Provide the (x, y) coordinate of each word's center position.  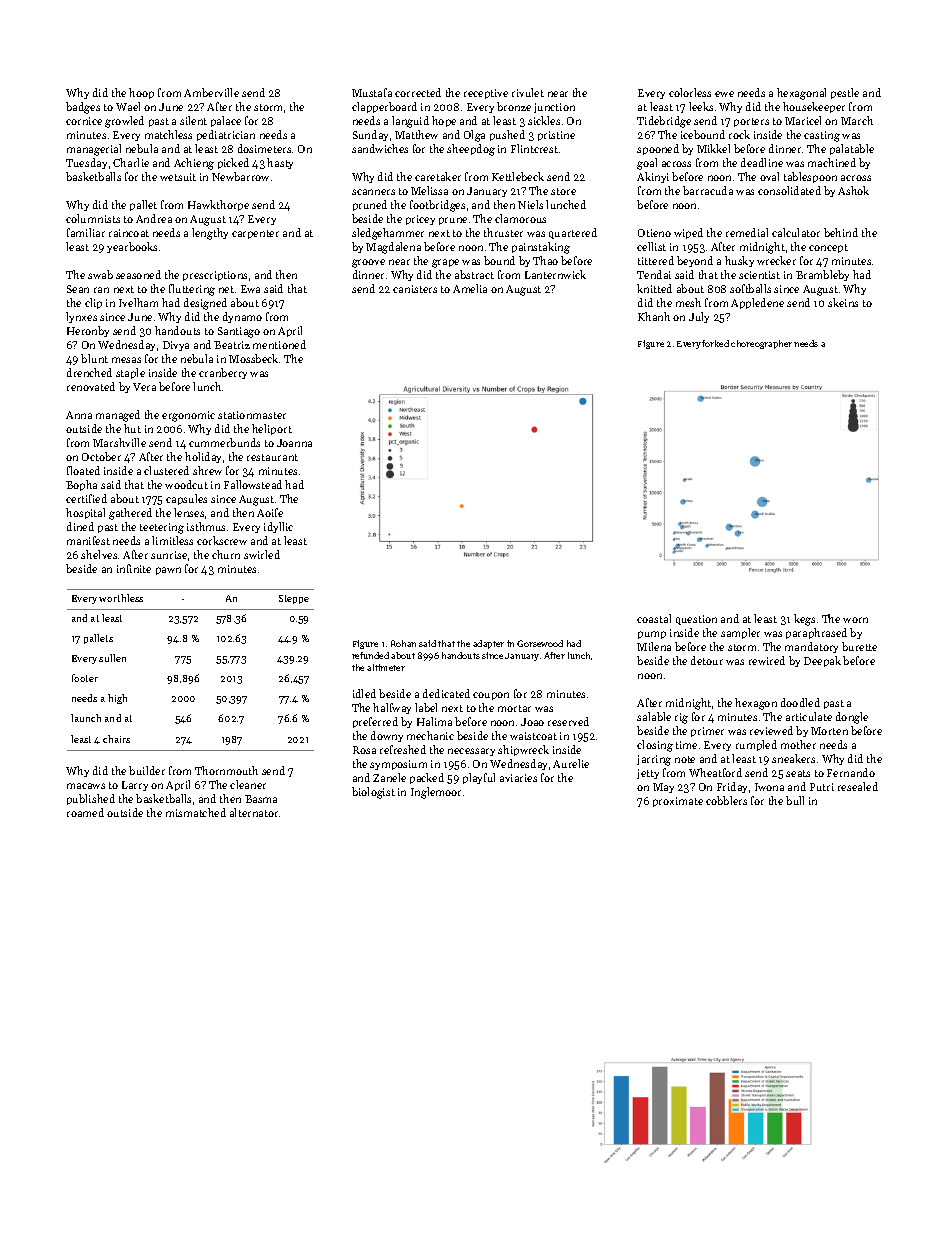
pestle (845, 93)
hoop (141, 93)
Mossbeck (253, 358)
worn (855, 620)
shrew (207, 470)
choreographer (761, 344)
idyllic (278, 527)
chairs (116, 739)
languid (410, 122)
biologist (373, 793)
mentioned (279, 344)
